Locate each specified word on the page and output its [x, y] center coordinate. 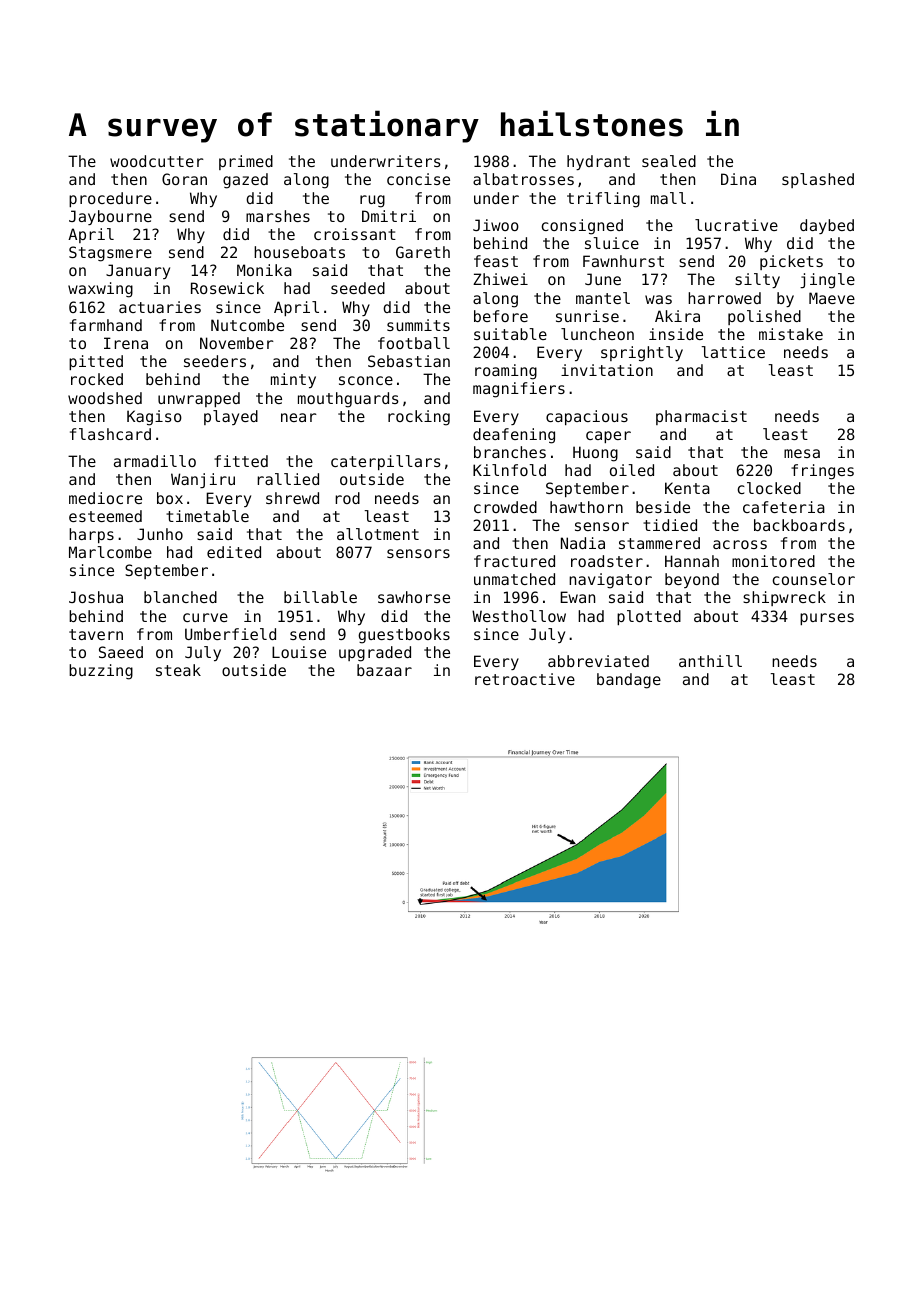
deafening [514, 436]
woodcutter [157, 161]
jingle [827, 281]
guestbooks [404, 636]
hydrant [598, 162]
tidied [670, 525]
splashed [818, 180]
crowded [505, 507]
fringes [822, 472]
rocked [97, 379]
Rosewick [227, 288]
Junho [160, 534]
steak [178, 670]
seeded [358, 288]
